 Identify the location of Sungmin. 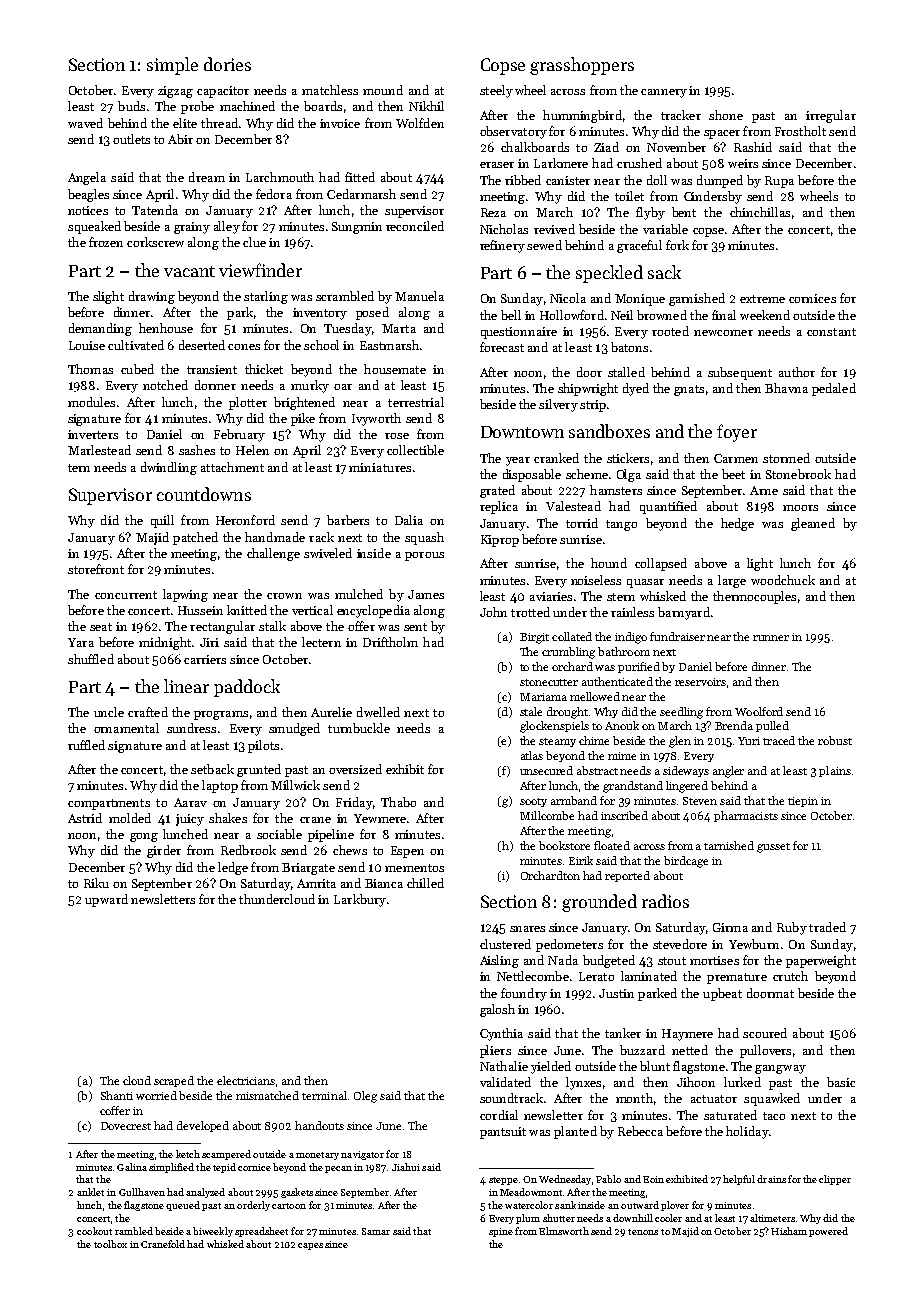
(357, 228).
